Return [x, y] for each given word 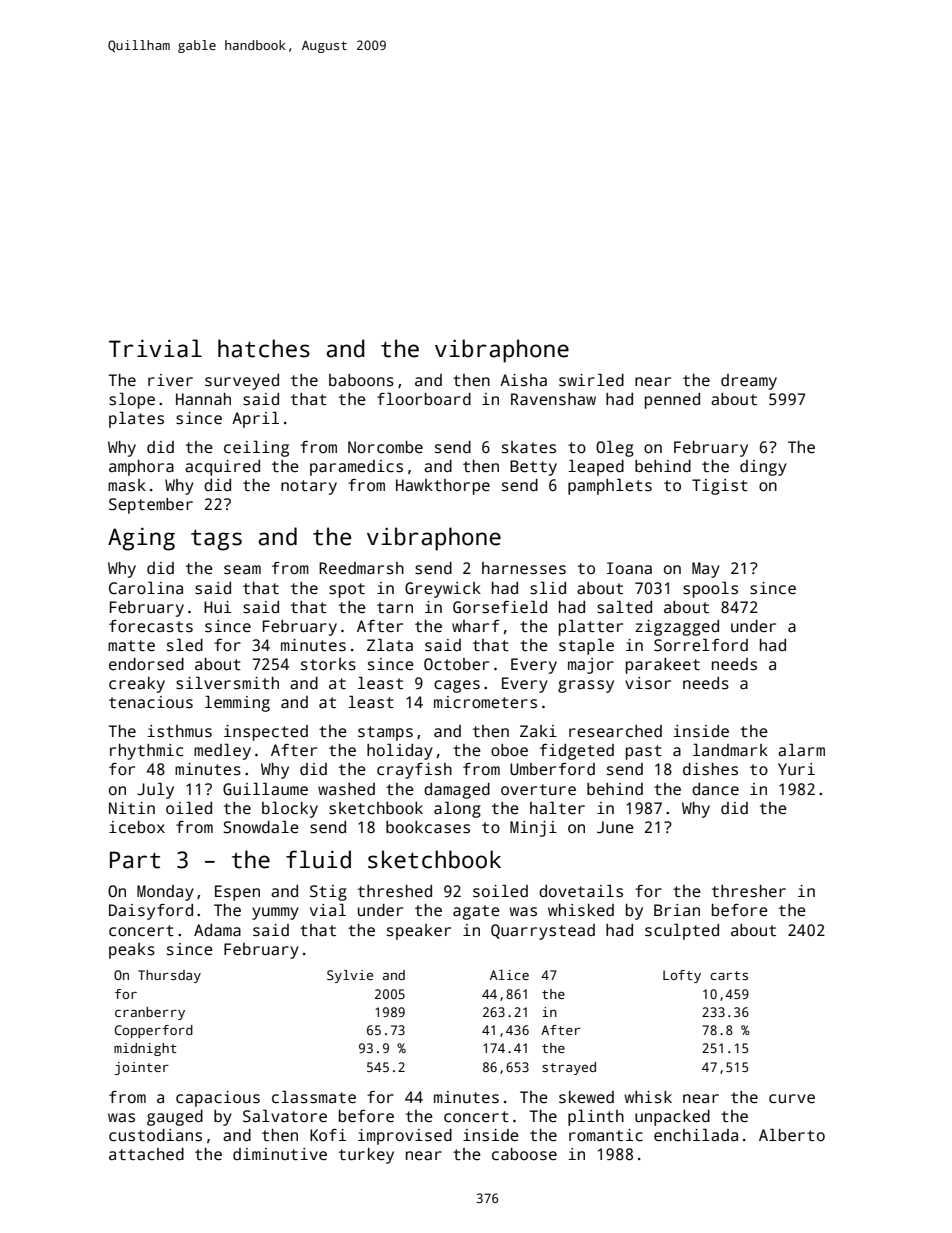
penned [672, 401]
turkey [366, 1156]
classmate [314, 1097]
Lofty [682, 976]
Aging [141, 539]
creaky [137, 685]
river [170, 380]
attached [146, 1154]
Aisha [523, 380]
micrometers [485, 702]
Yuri [796, 769]
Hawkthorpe [443, 487]
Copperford [153, 1031]
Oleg [615, 448]
